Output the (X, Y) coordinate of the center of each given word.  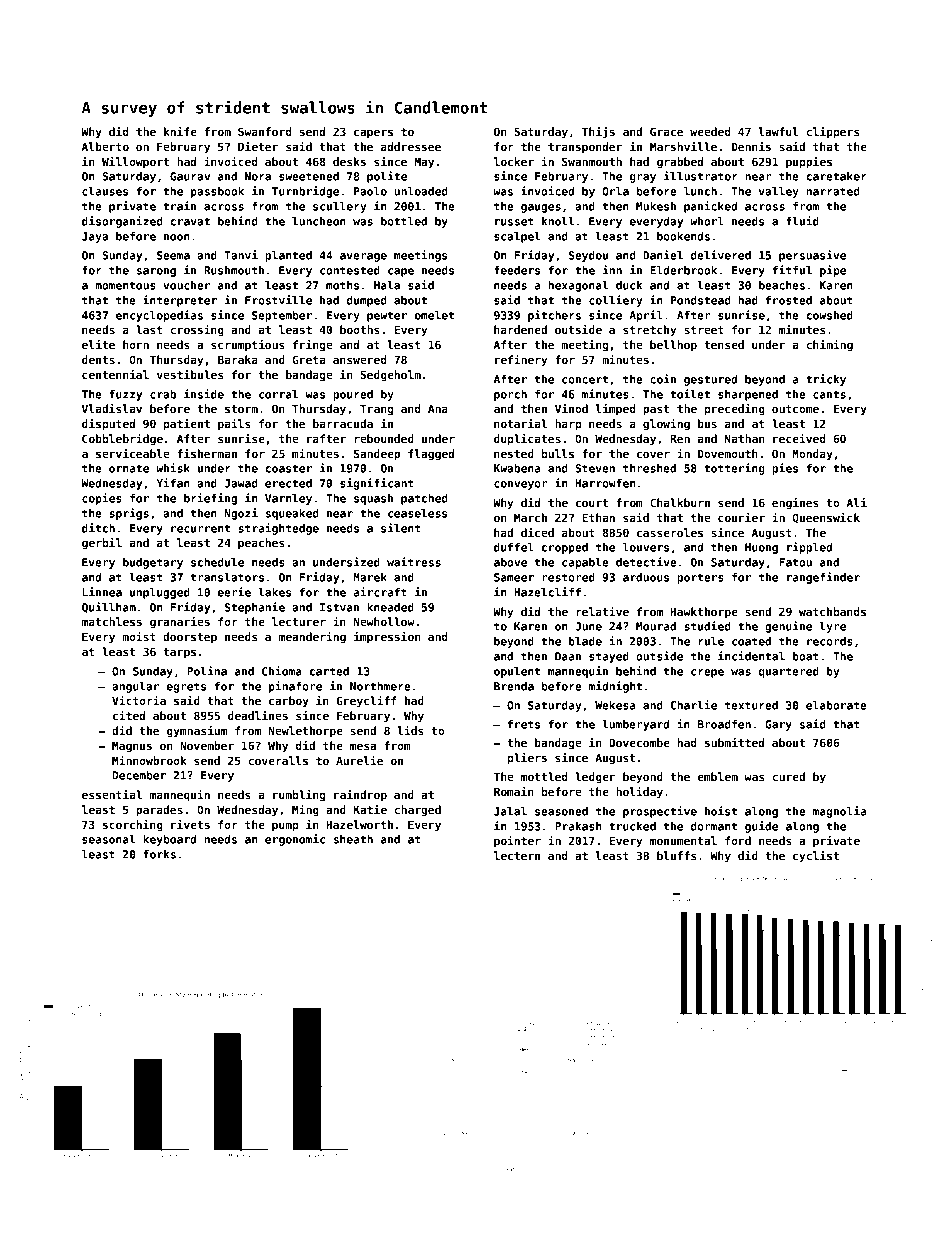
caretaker (836, 176)
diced (537, 532)
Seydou (588, 256)
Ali (857, 502)
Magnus (132, 747)
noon (177, 237)
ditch (98, 528)
